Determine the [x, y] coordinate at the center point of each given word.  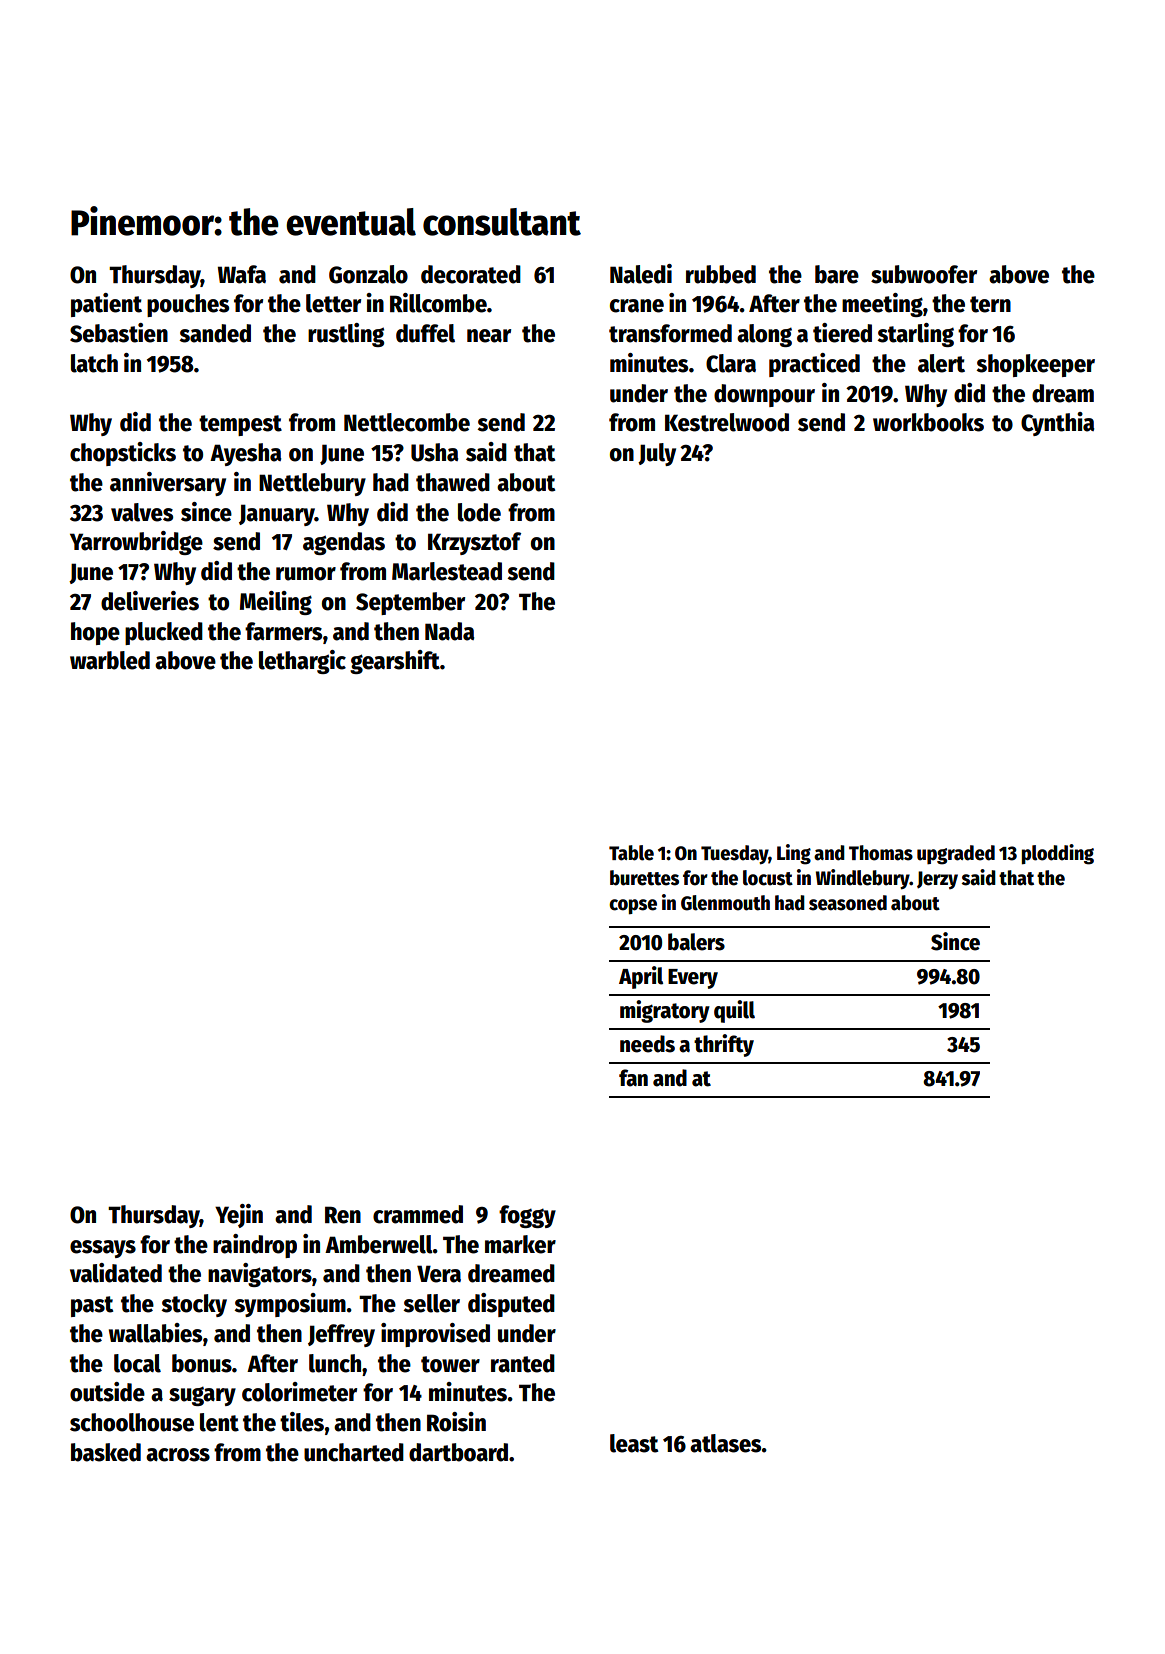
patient [106, 305]
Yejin [239, 1216]
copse [633, 907]
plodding [1058, 854]
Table [631, 853]
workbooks [928, 422]
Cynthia [1057, 424]
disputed [511, 1305]
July [657, 454]
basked [106, 1452]
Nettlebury [312, 484]
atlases [726, 1443]
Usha [434, 452]
